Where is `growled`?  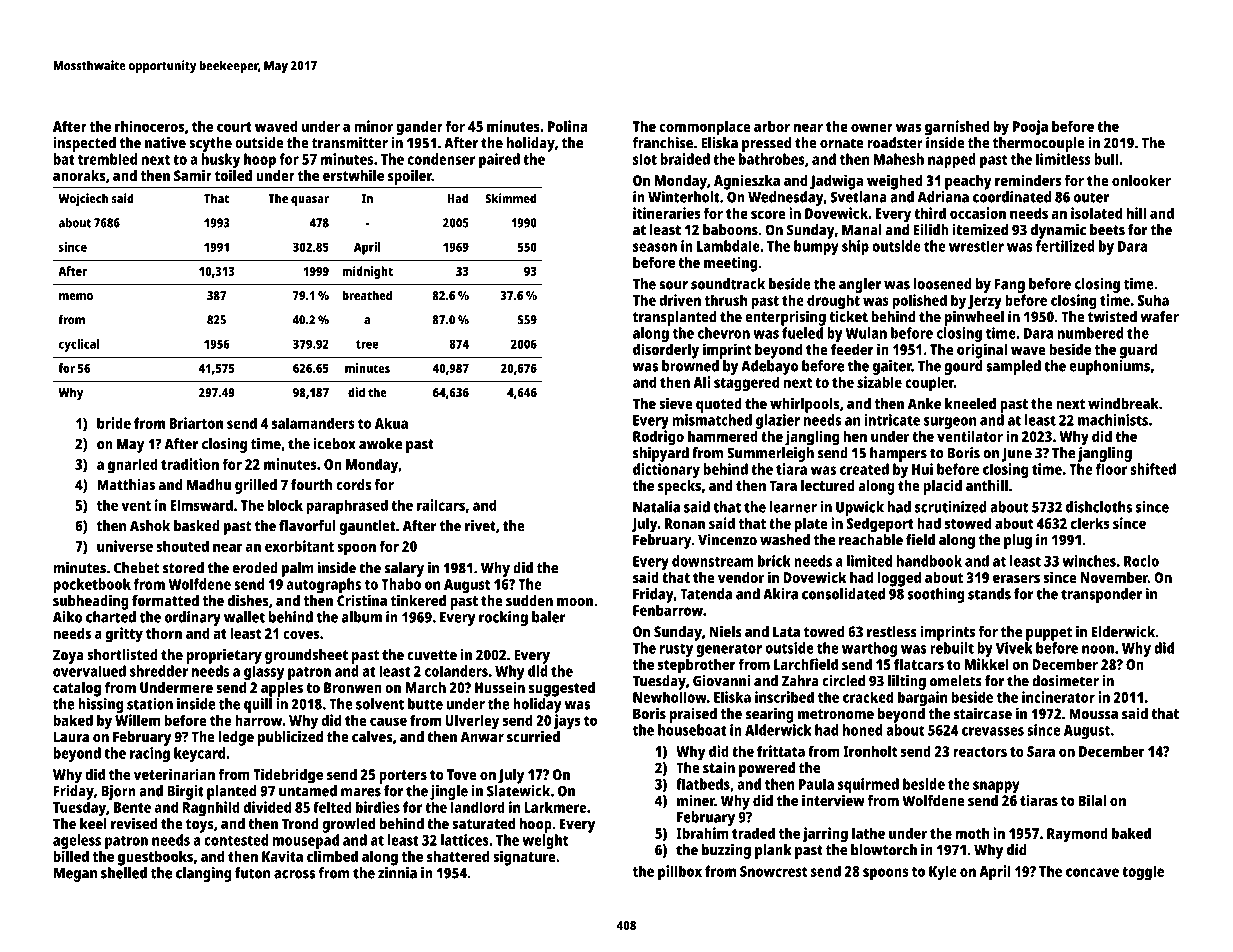 growled is located at coordinates (348, 825).
